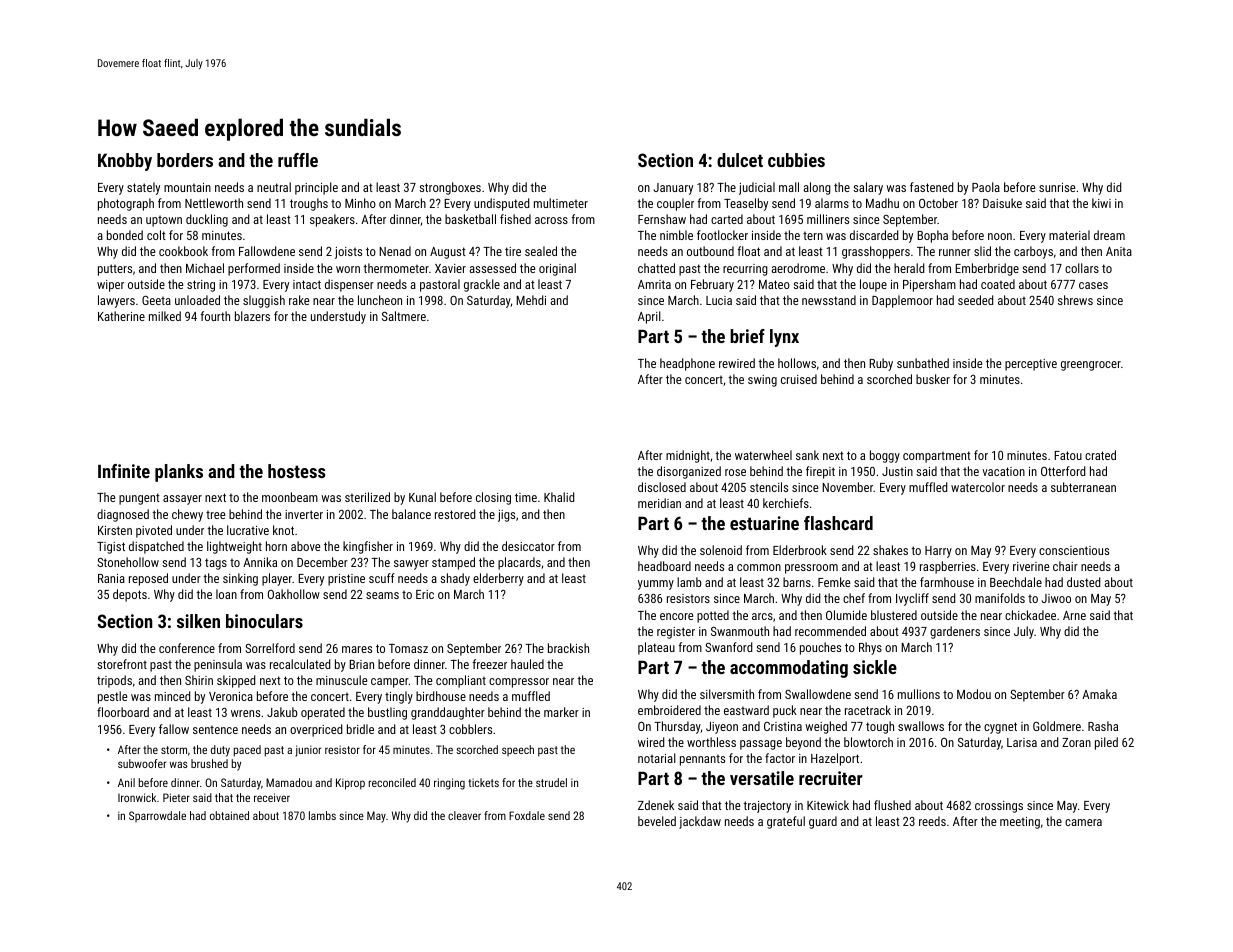  What do you see at coordinates (1083, 822) in the document?
I see `camera` at bounding box center [1083, 822].
